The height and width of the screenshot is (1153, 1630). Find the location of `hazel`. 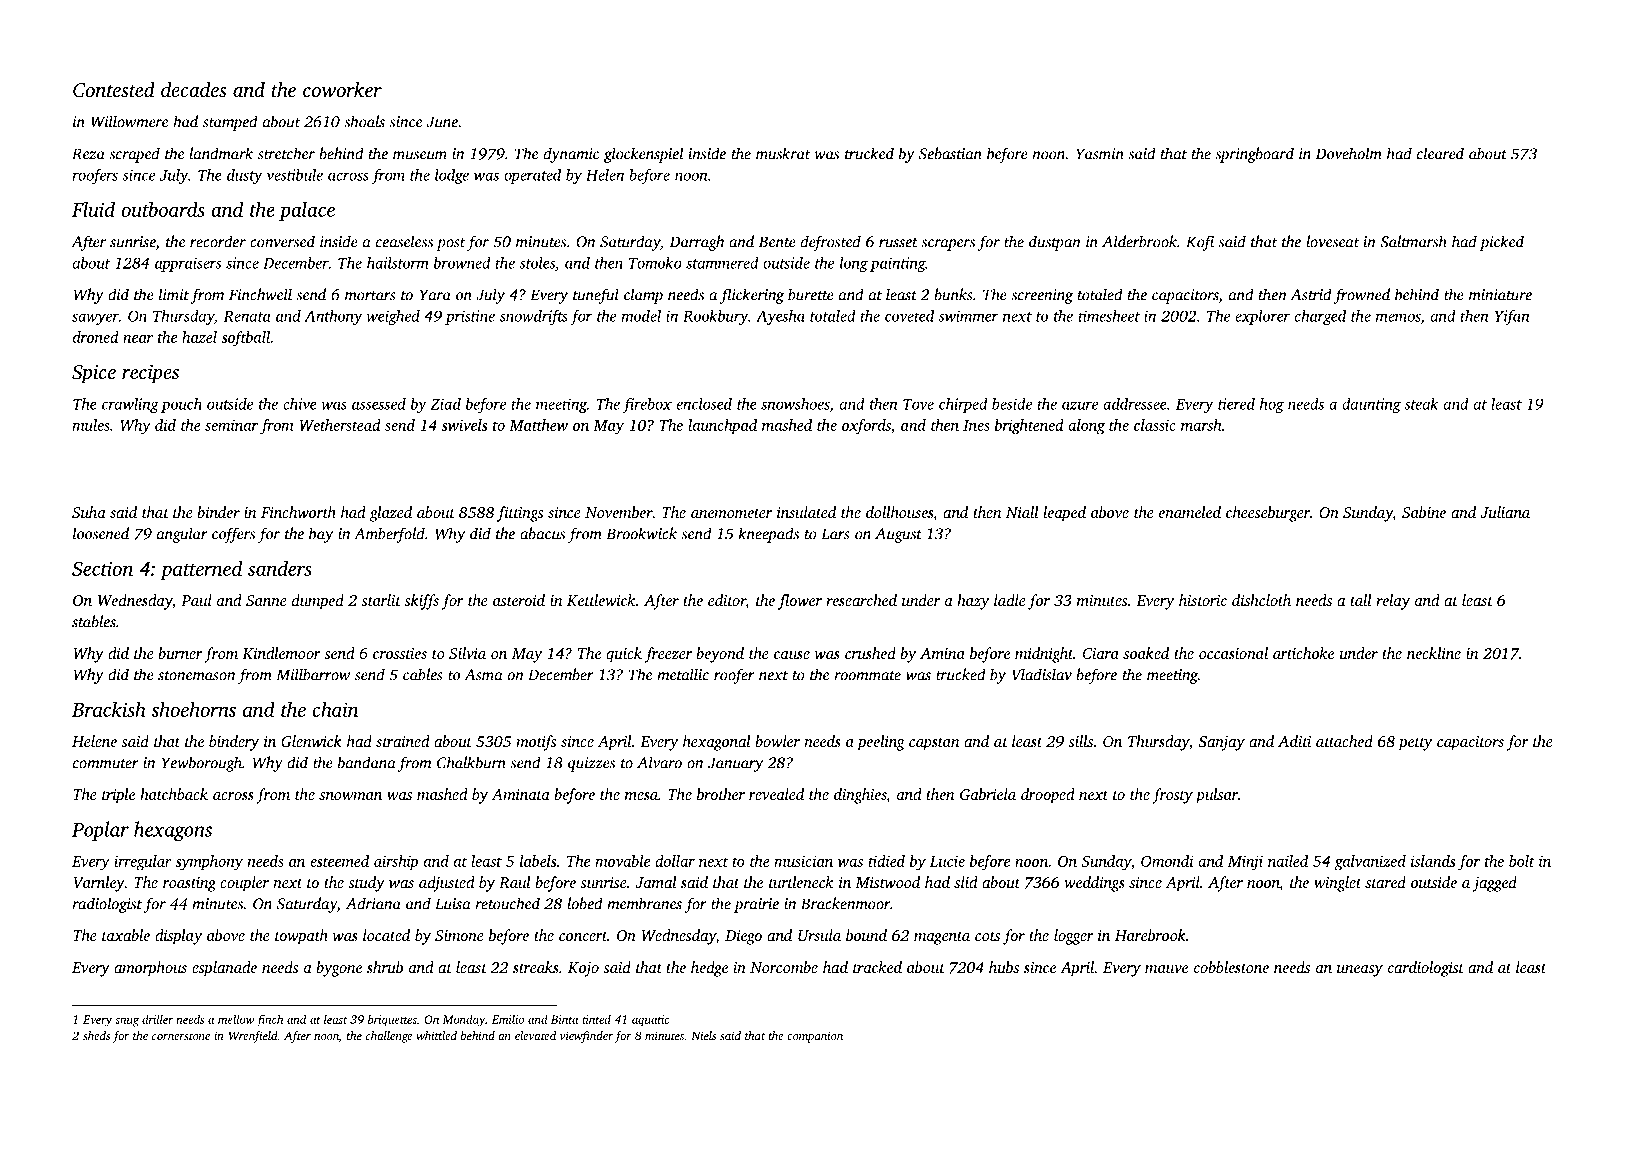

hazel is located at coordinates (199, 337).
